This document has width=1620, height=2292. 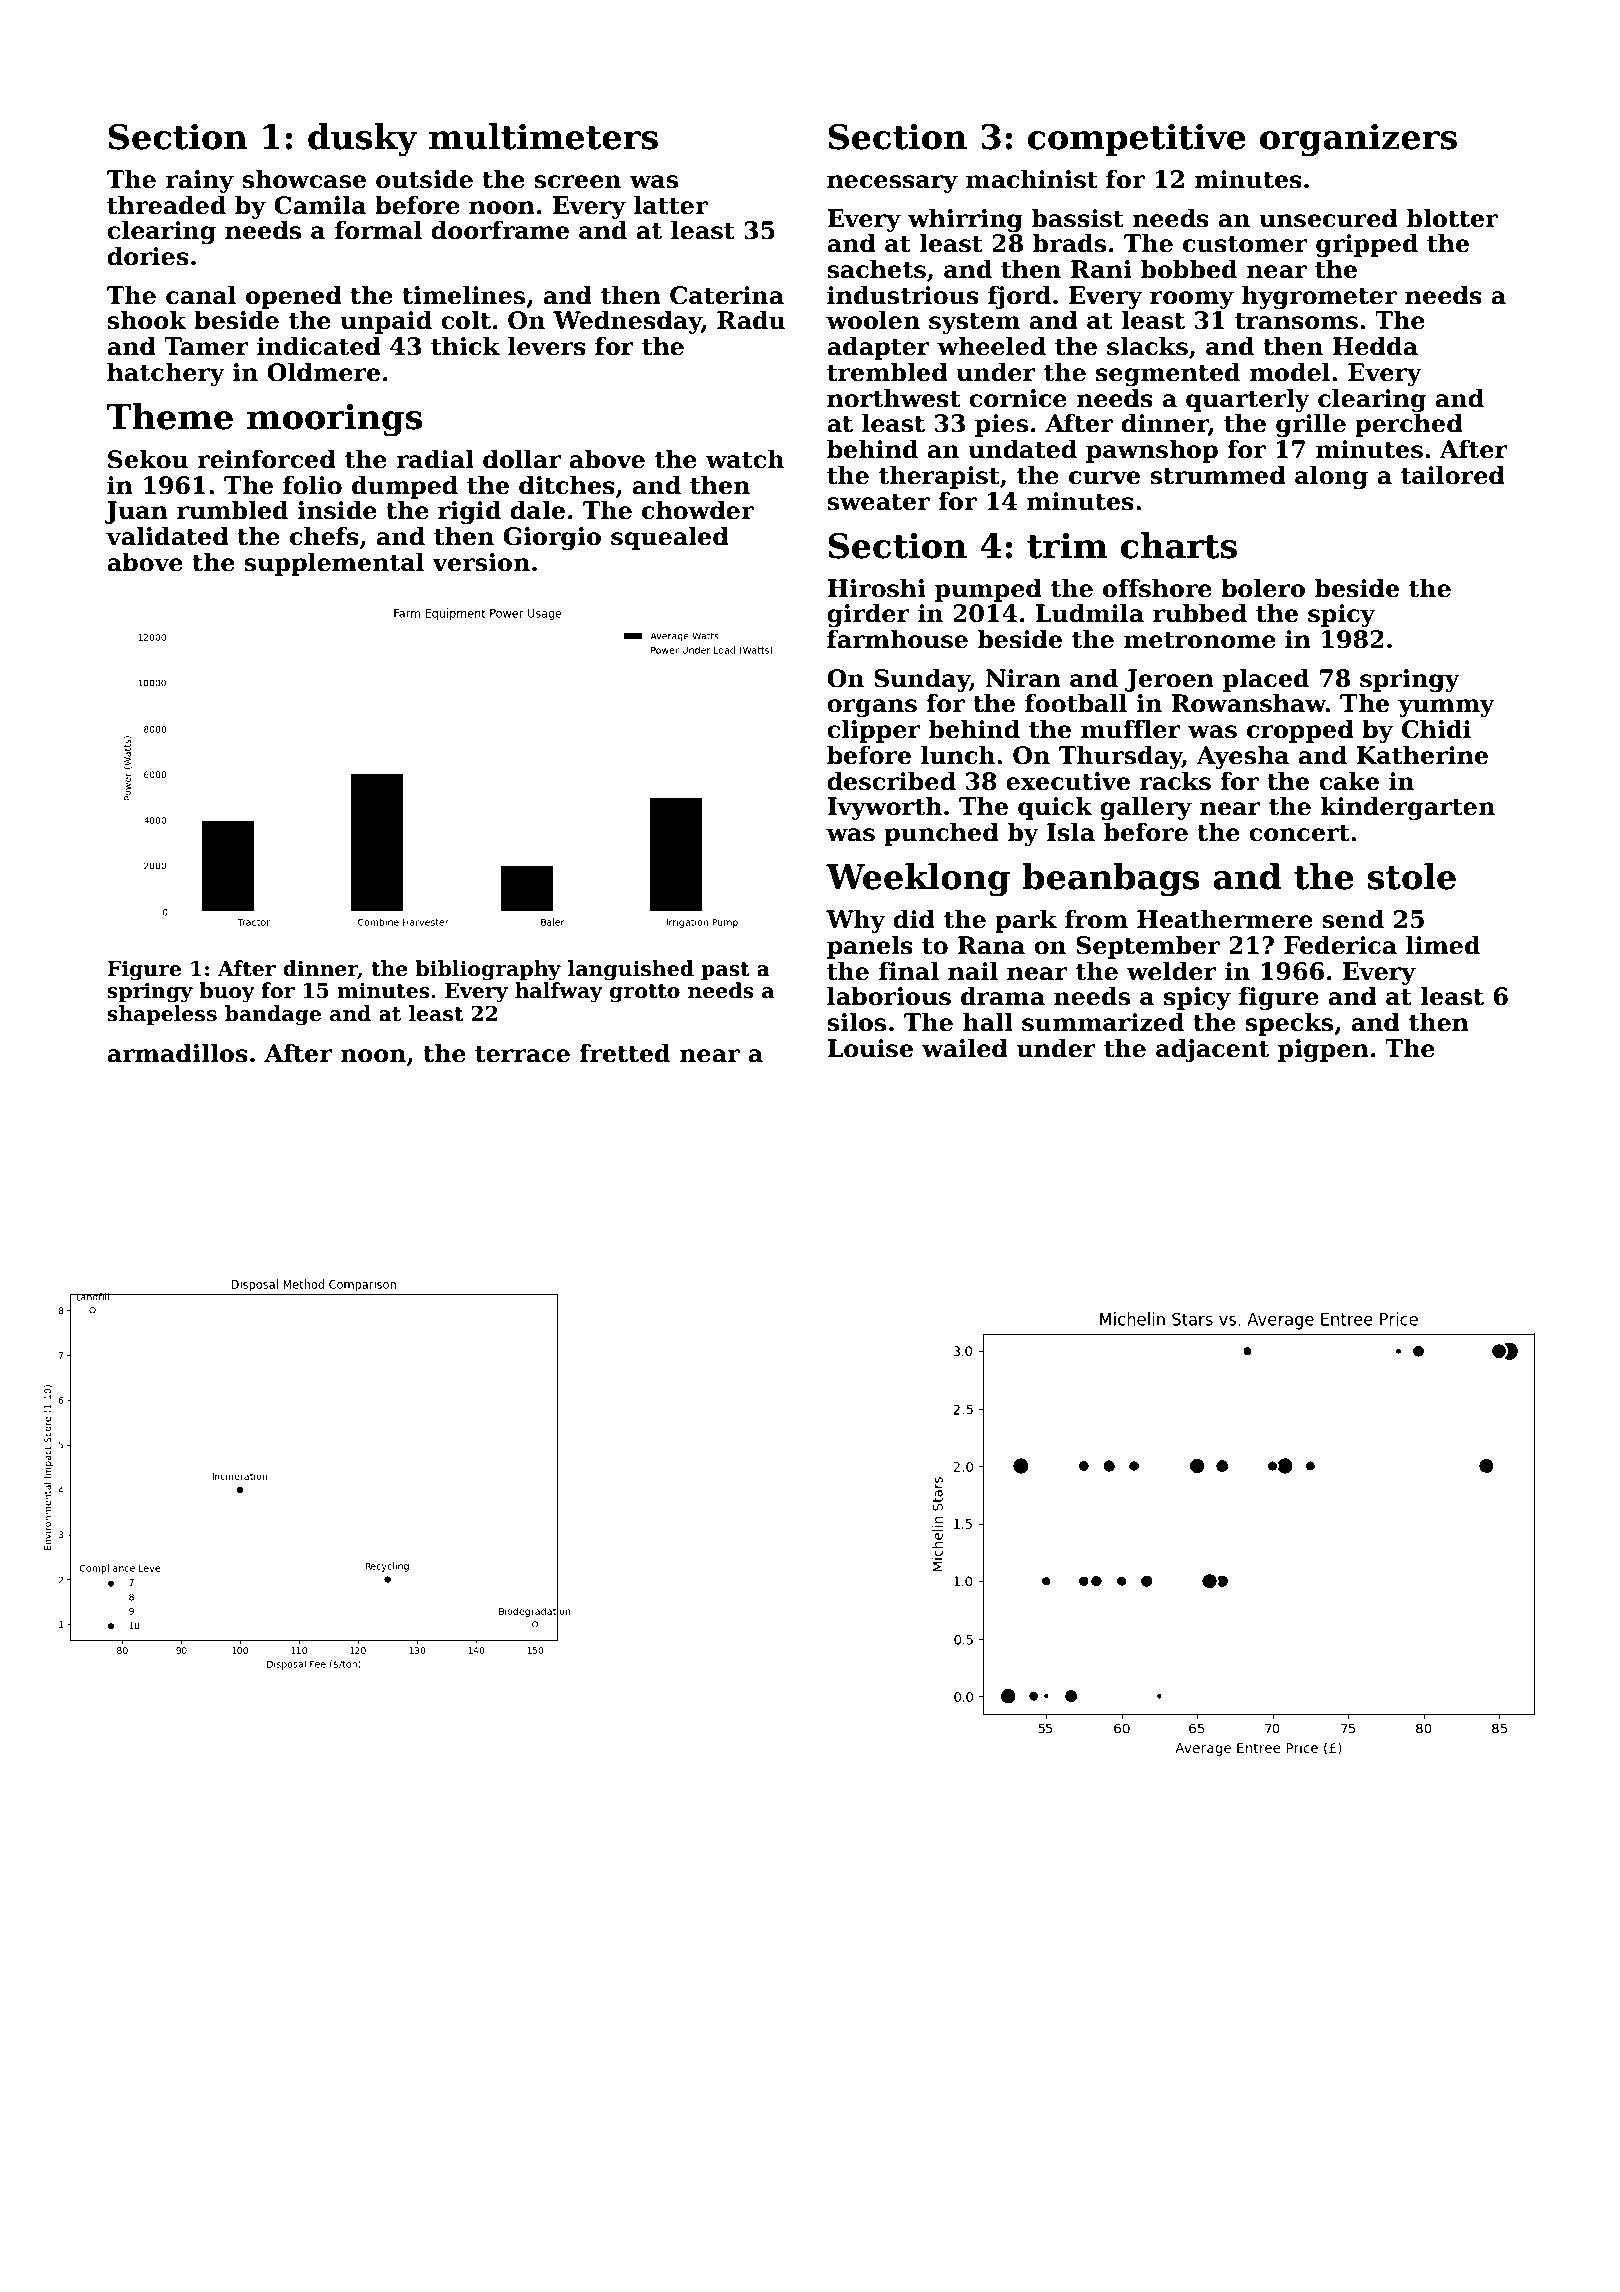 I want to click on supplemental, so click(x=334, y=564).
